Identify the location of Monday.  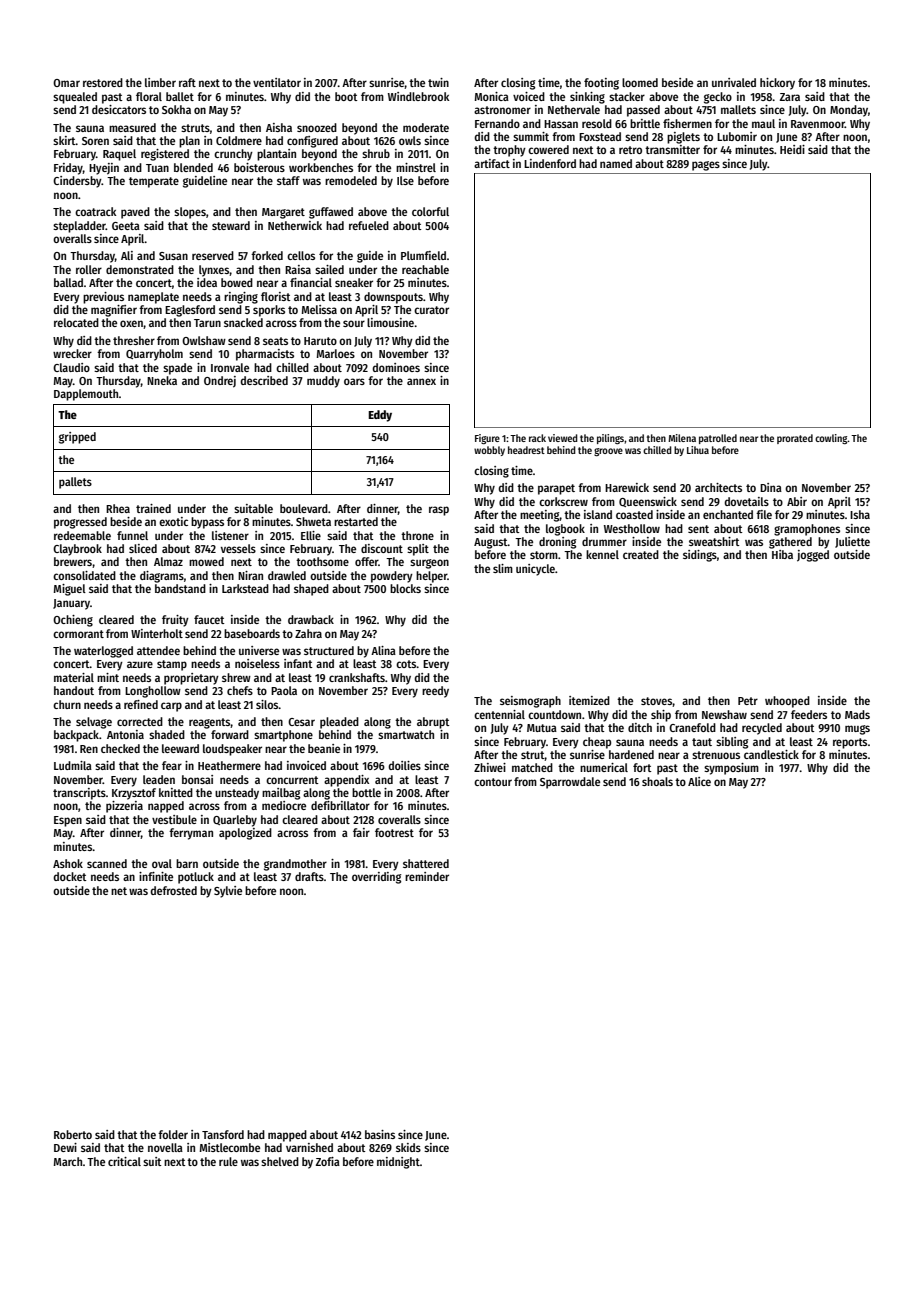
(849, 111).
